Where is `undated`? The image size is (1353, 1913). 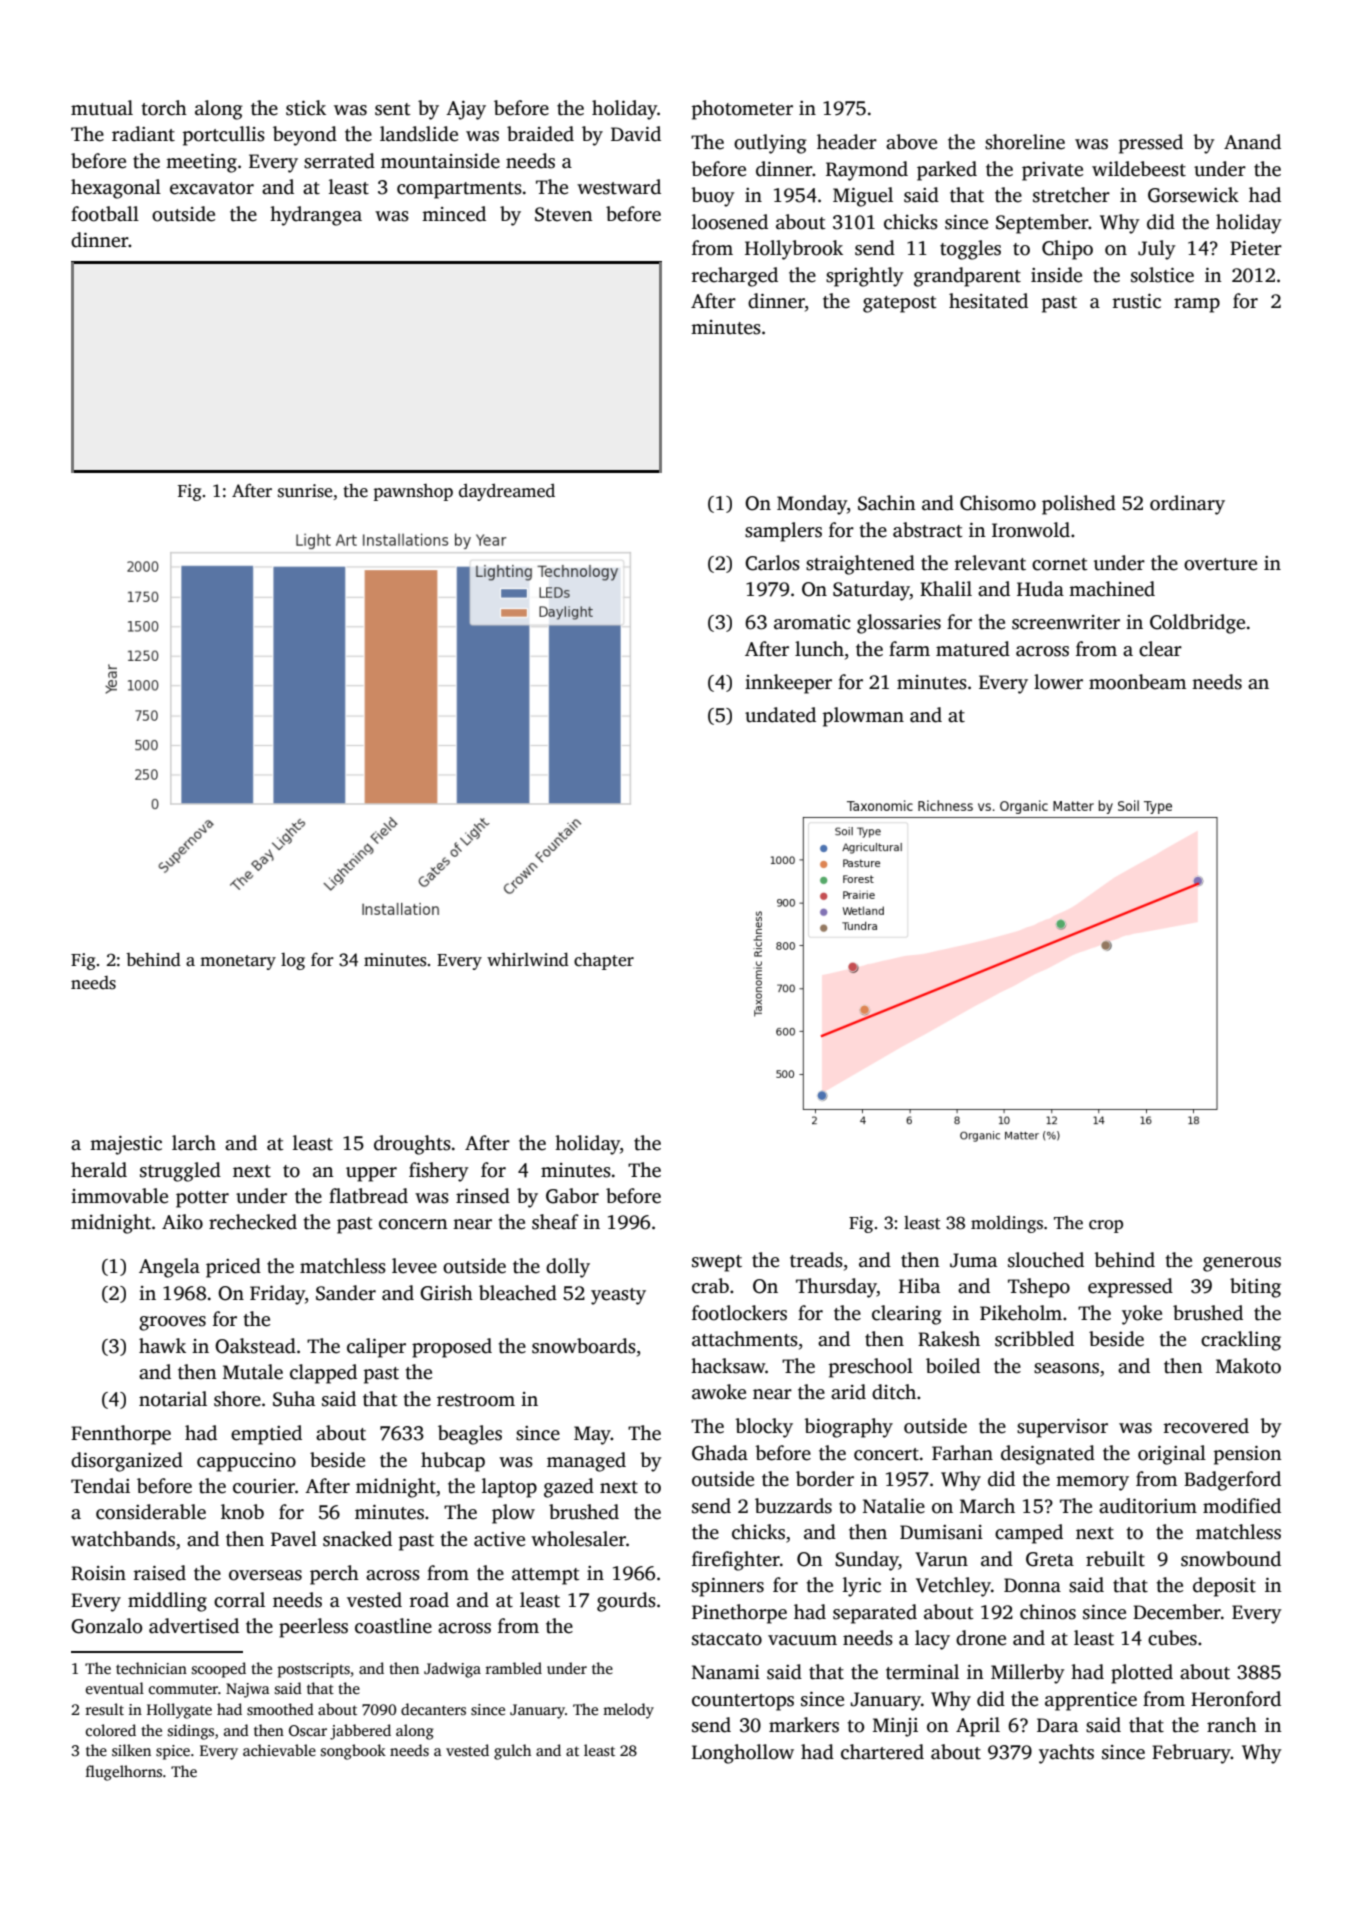 undated is located at coordinates (780, 715).
